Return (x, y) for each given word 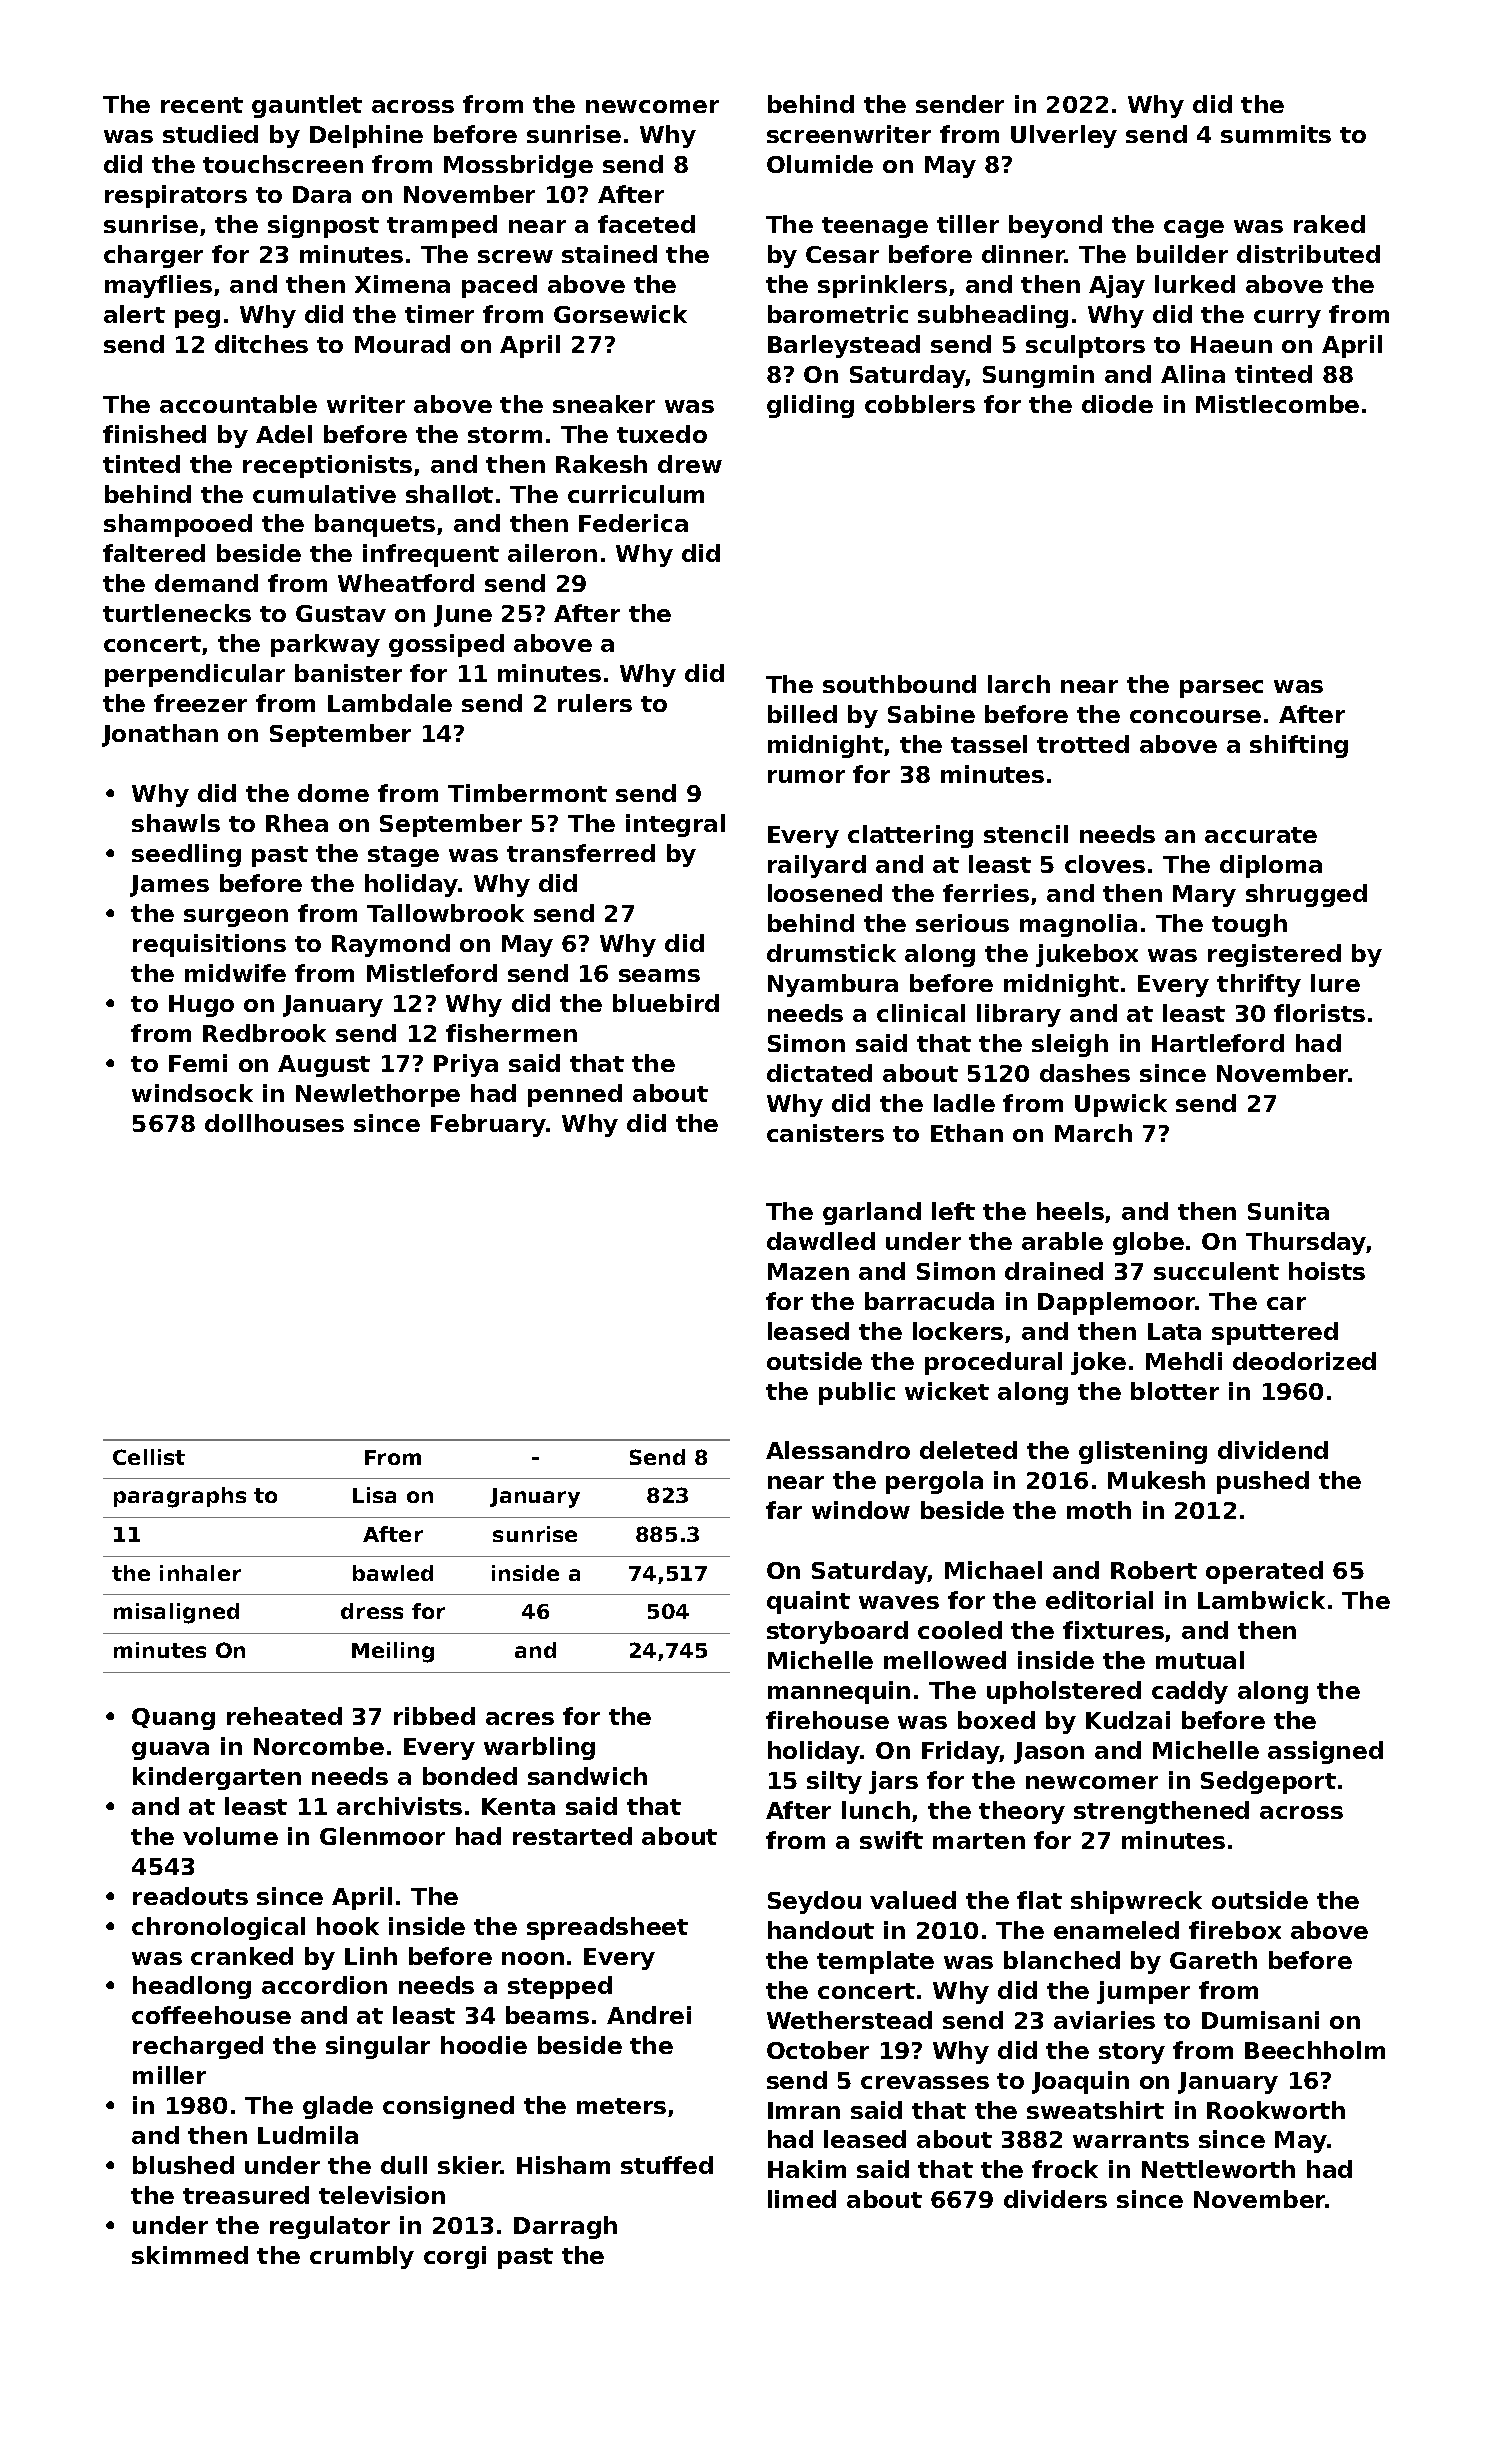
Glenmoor (382, 1836)
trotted (1083, 744)
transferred (581, 853)
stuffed (667, 2165)
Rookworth (1276, 2110)
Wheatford (406, 583)
